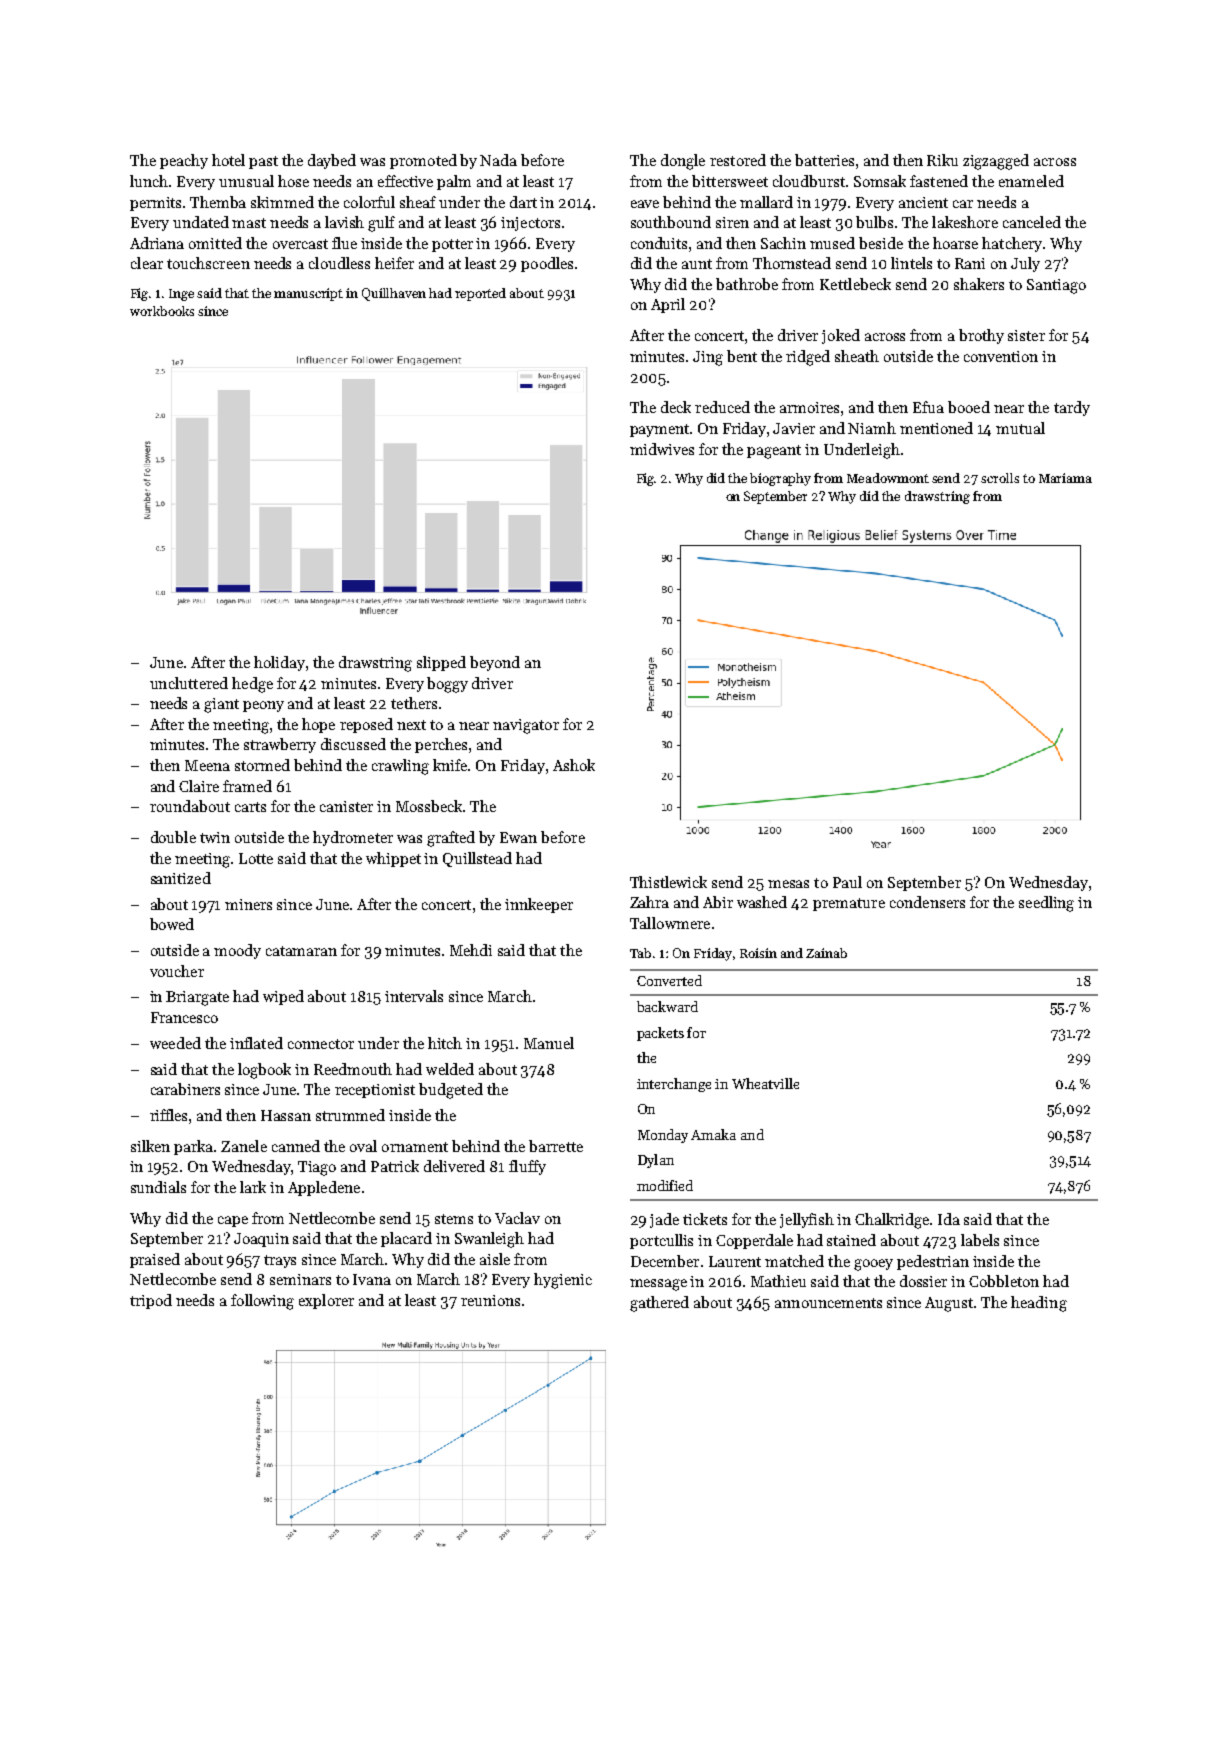  I want to click on heifer, so click(394, 263).
